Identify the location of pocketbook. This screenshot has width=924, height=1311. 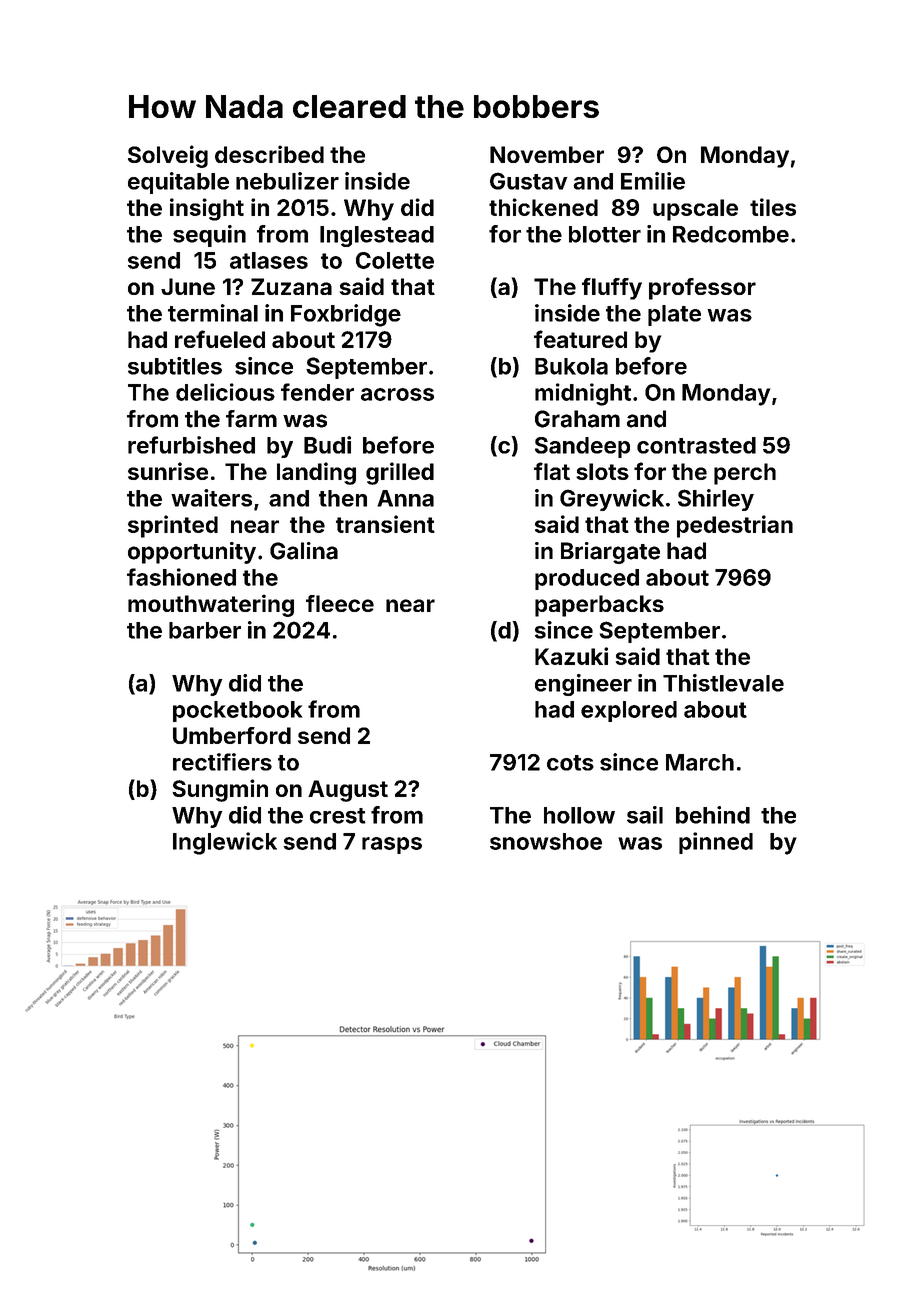
(237, 711).
